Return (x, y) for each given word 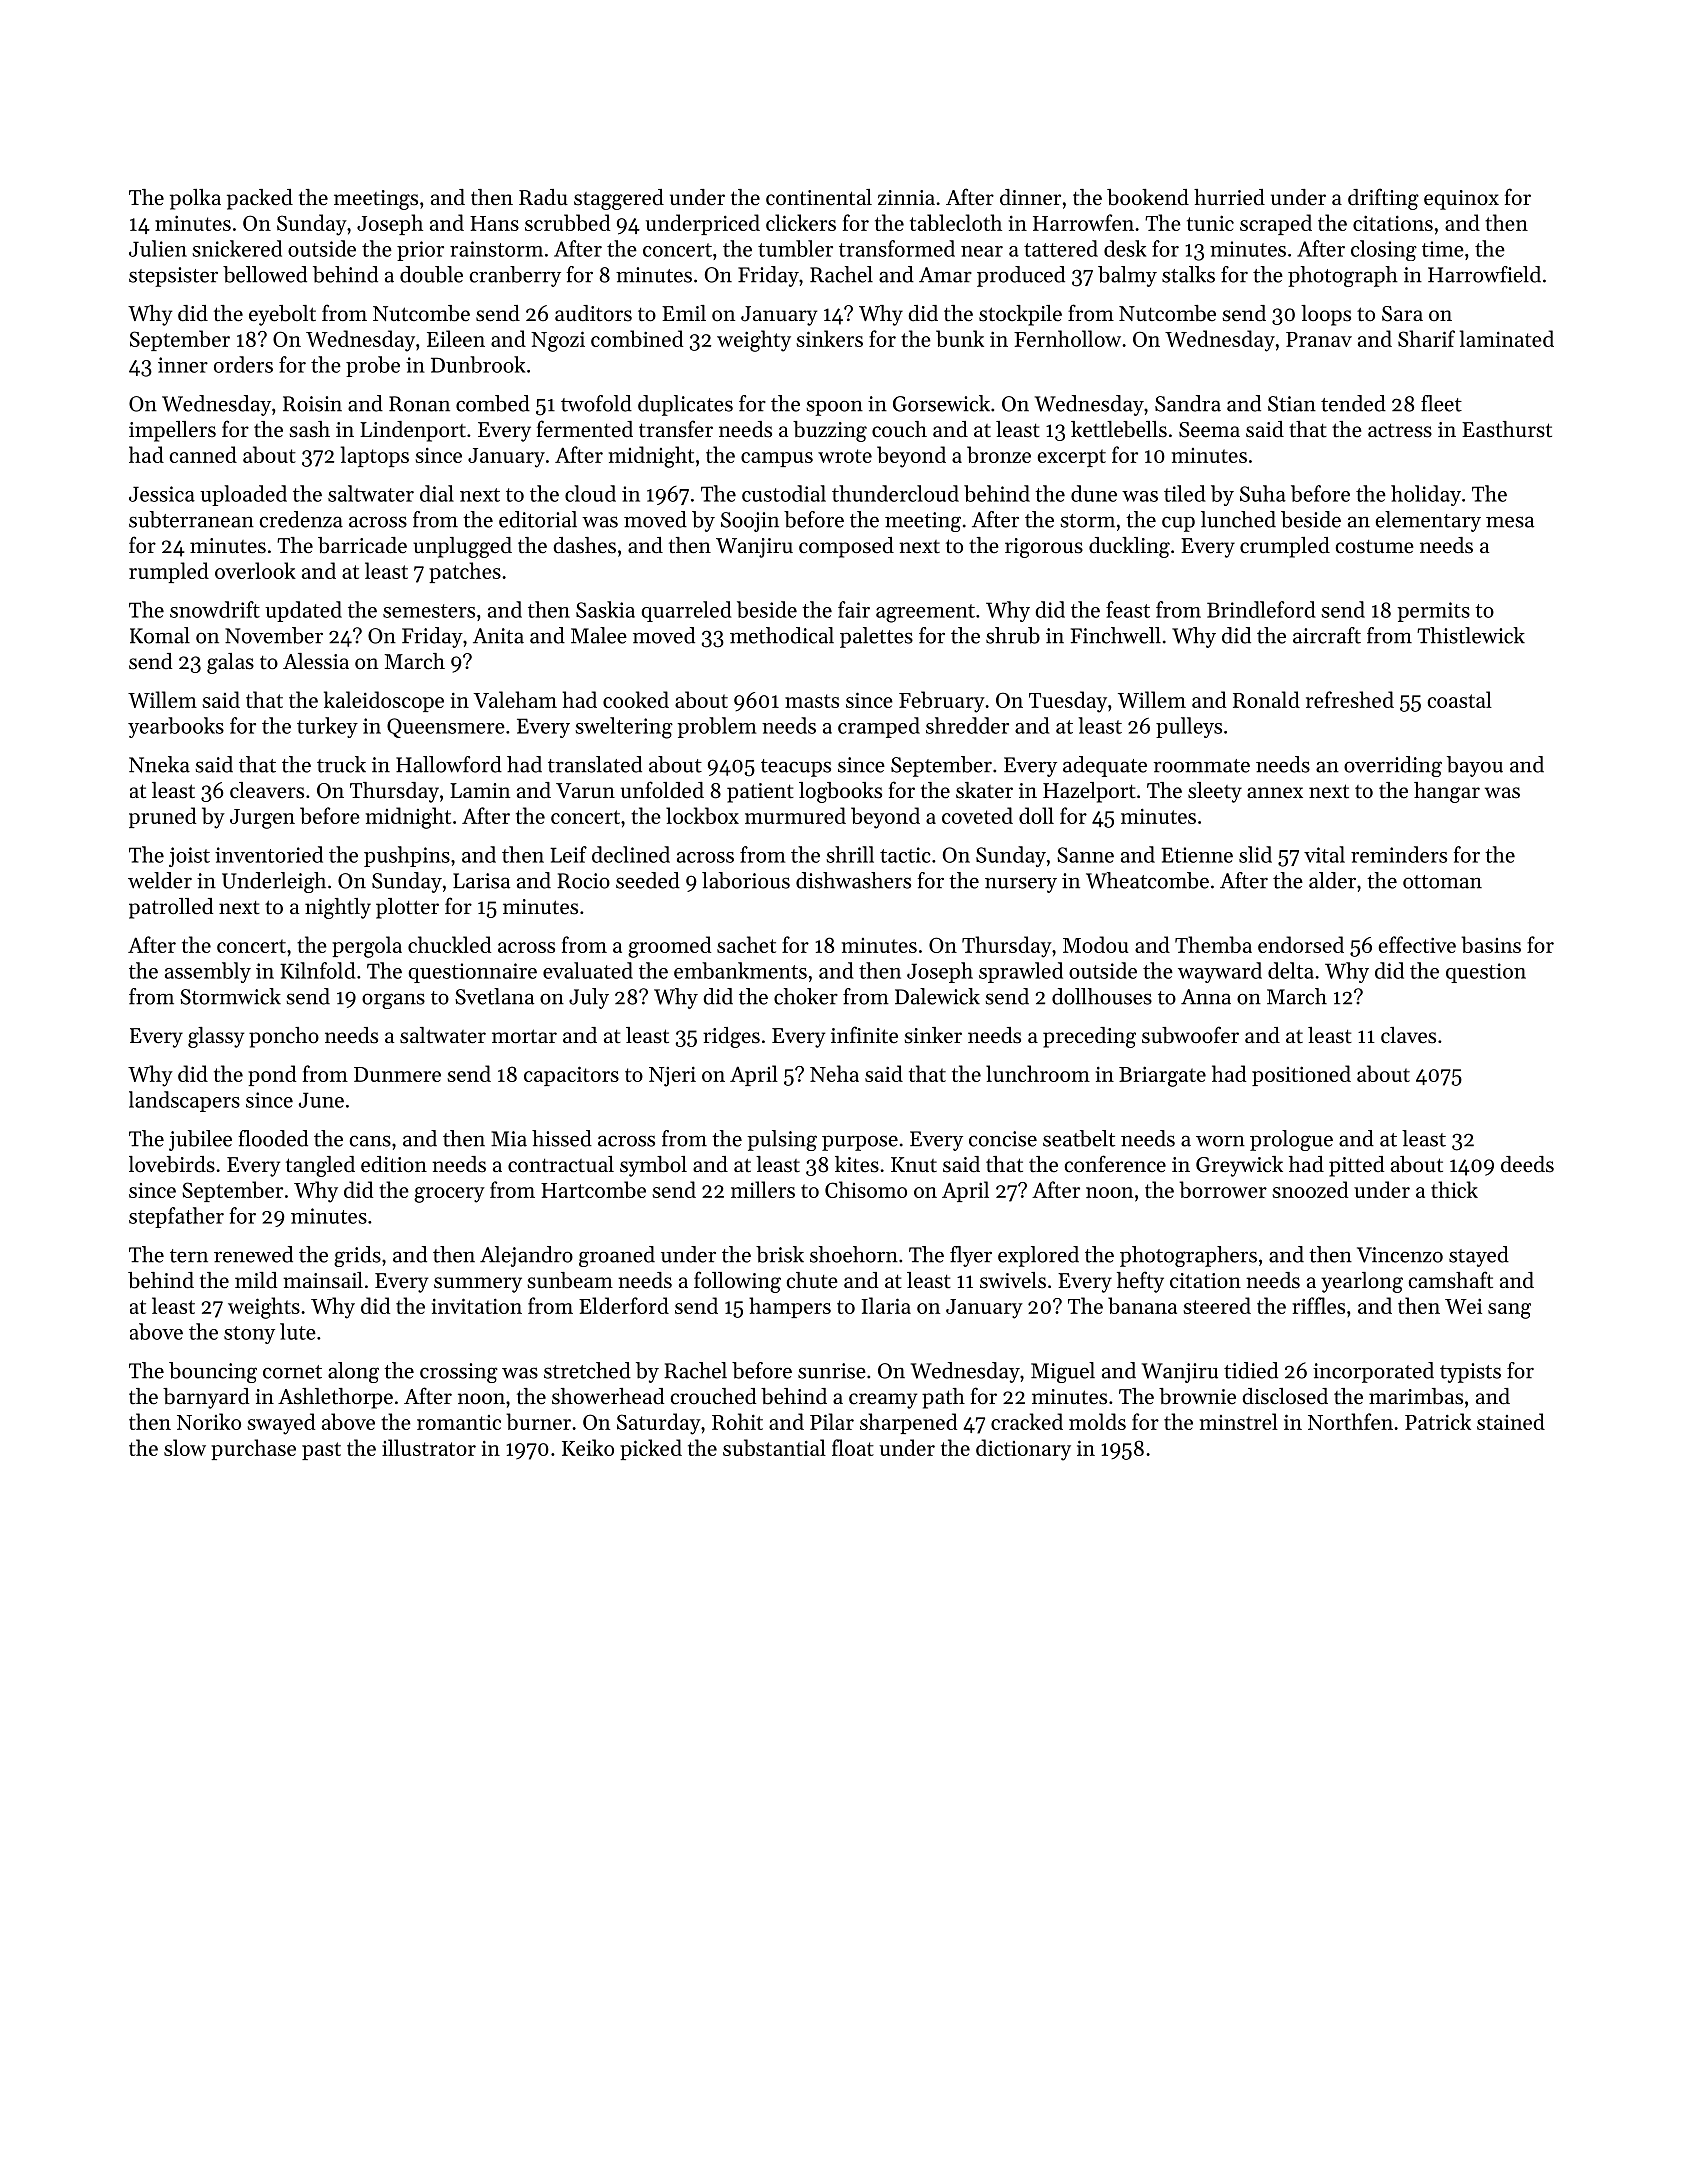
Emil (684, 313)
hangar (1447, 792)
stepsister (173, 277)
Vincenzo (1400, 1255)
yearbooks (176, 727)
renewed (253, 1254)
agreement (925, 613)
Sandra (1188, 403)
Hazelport (1089, 792)
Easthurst (1507, 429)
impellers (172, 431)
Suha (1263, 493)
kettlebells (1119, 429)
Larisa (481, 881)
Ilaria (886, 1305)
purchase (253, 1449)
